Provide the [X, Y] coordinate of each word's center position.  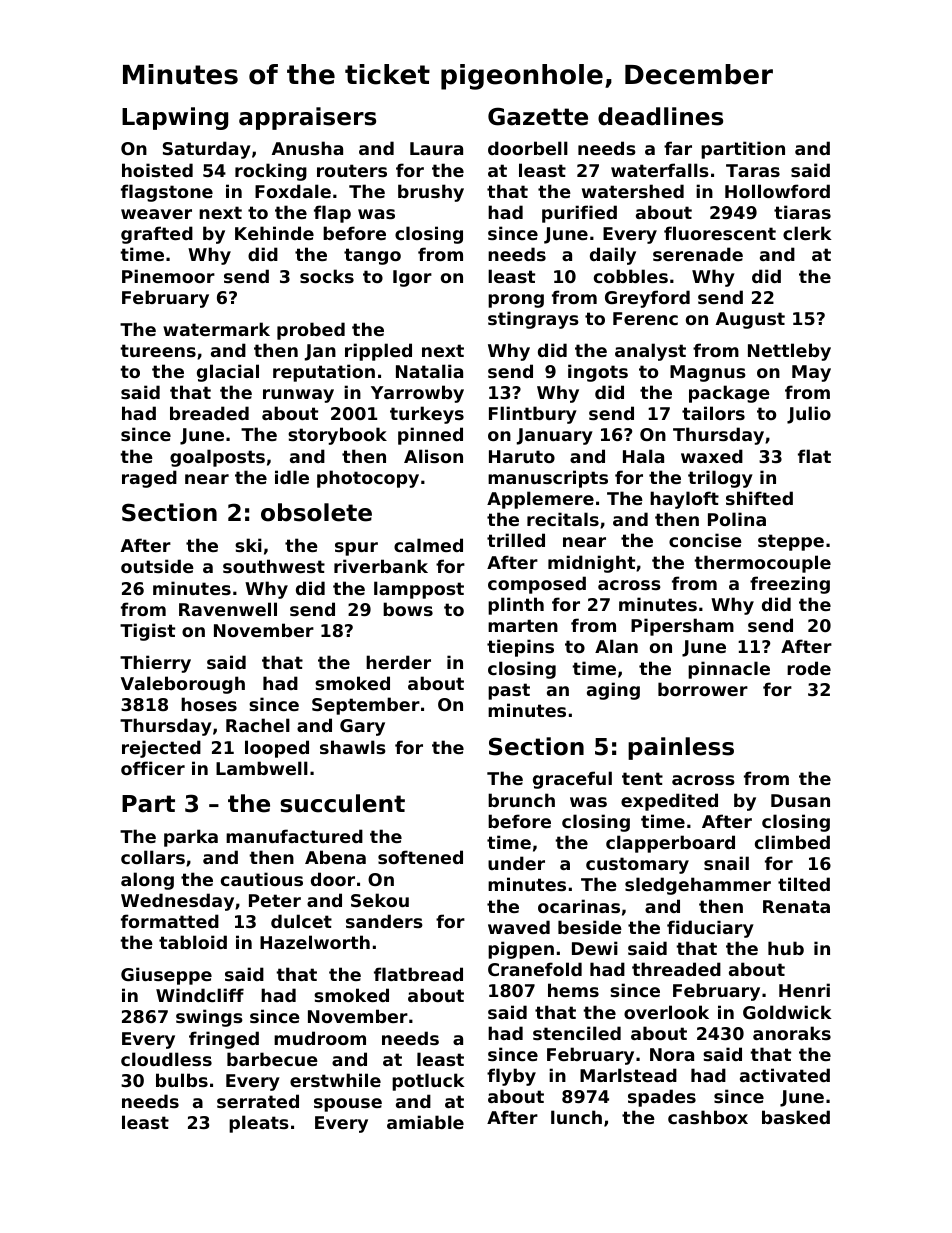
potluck [428, 1082]
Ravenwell [228, 609]
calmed [428, 545]
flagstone [167, 193]
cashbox [708, 1117]
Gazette [538, 116]
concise [705, 540]
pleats [259, 1124]
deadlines [660, 116]
